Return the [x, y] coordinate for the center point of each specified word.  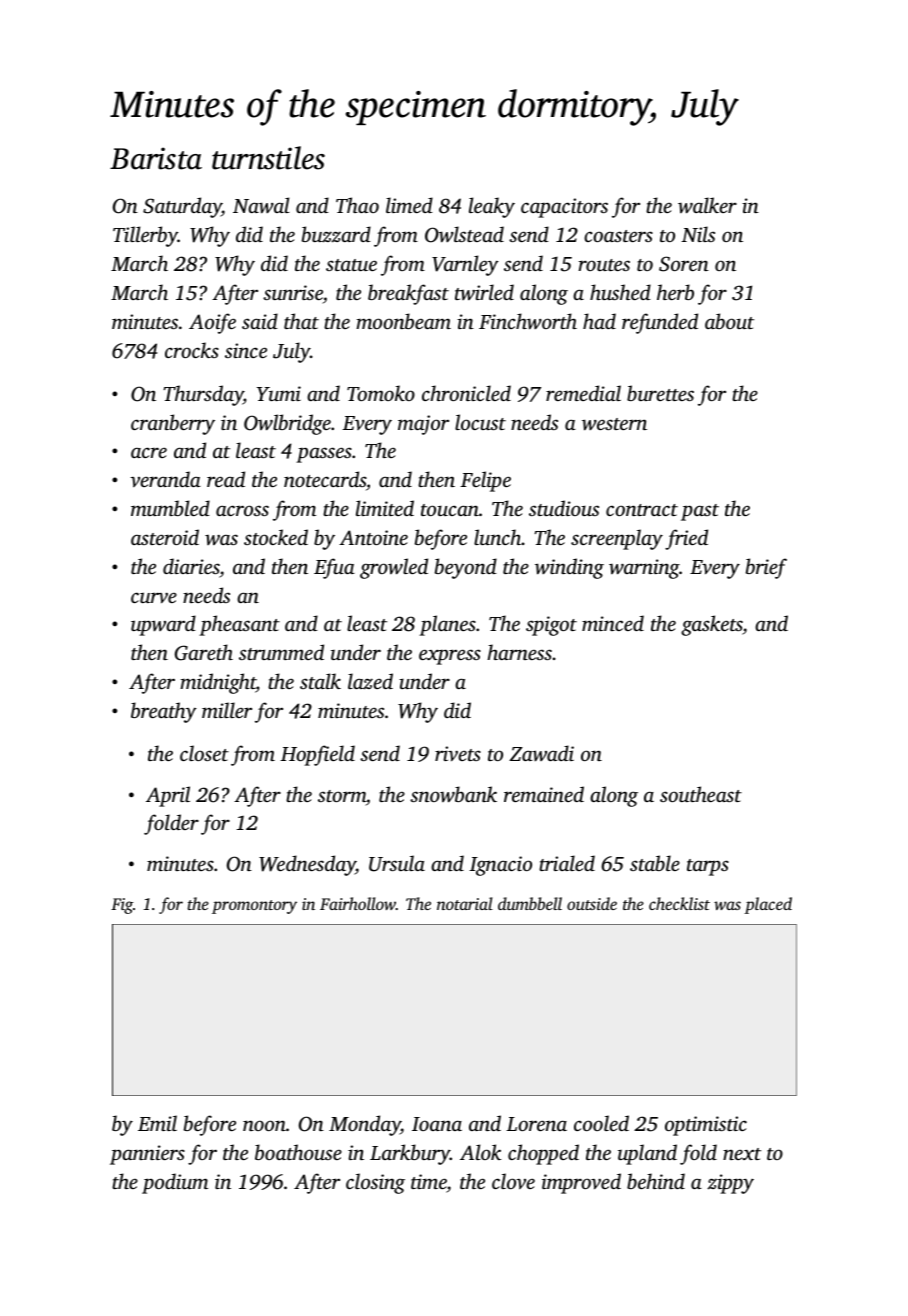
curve [154, 597]
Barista [156, 158]
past [700, 512]
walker [707, 205]
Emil [157, 1123]
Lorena [536, 1124]
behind [656, 1181]
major [423, 425]
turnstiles [268, 158]
